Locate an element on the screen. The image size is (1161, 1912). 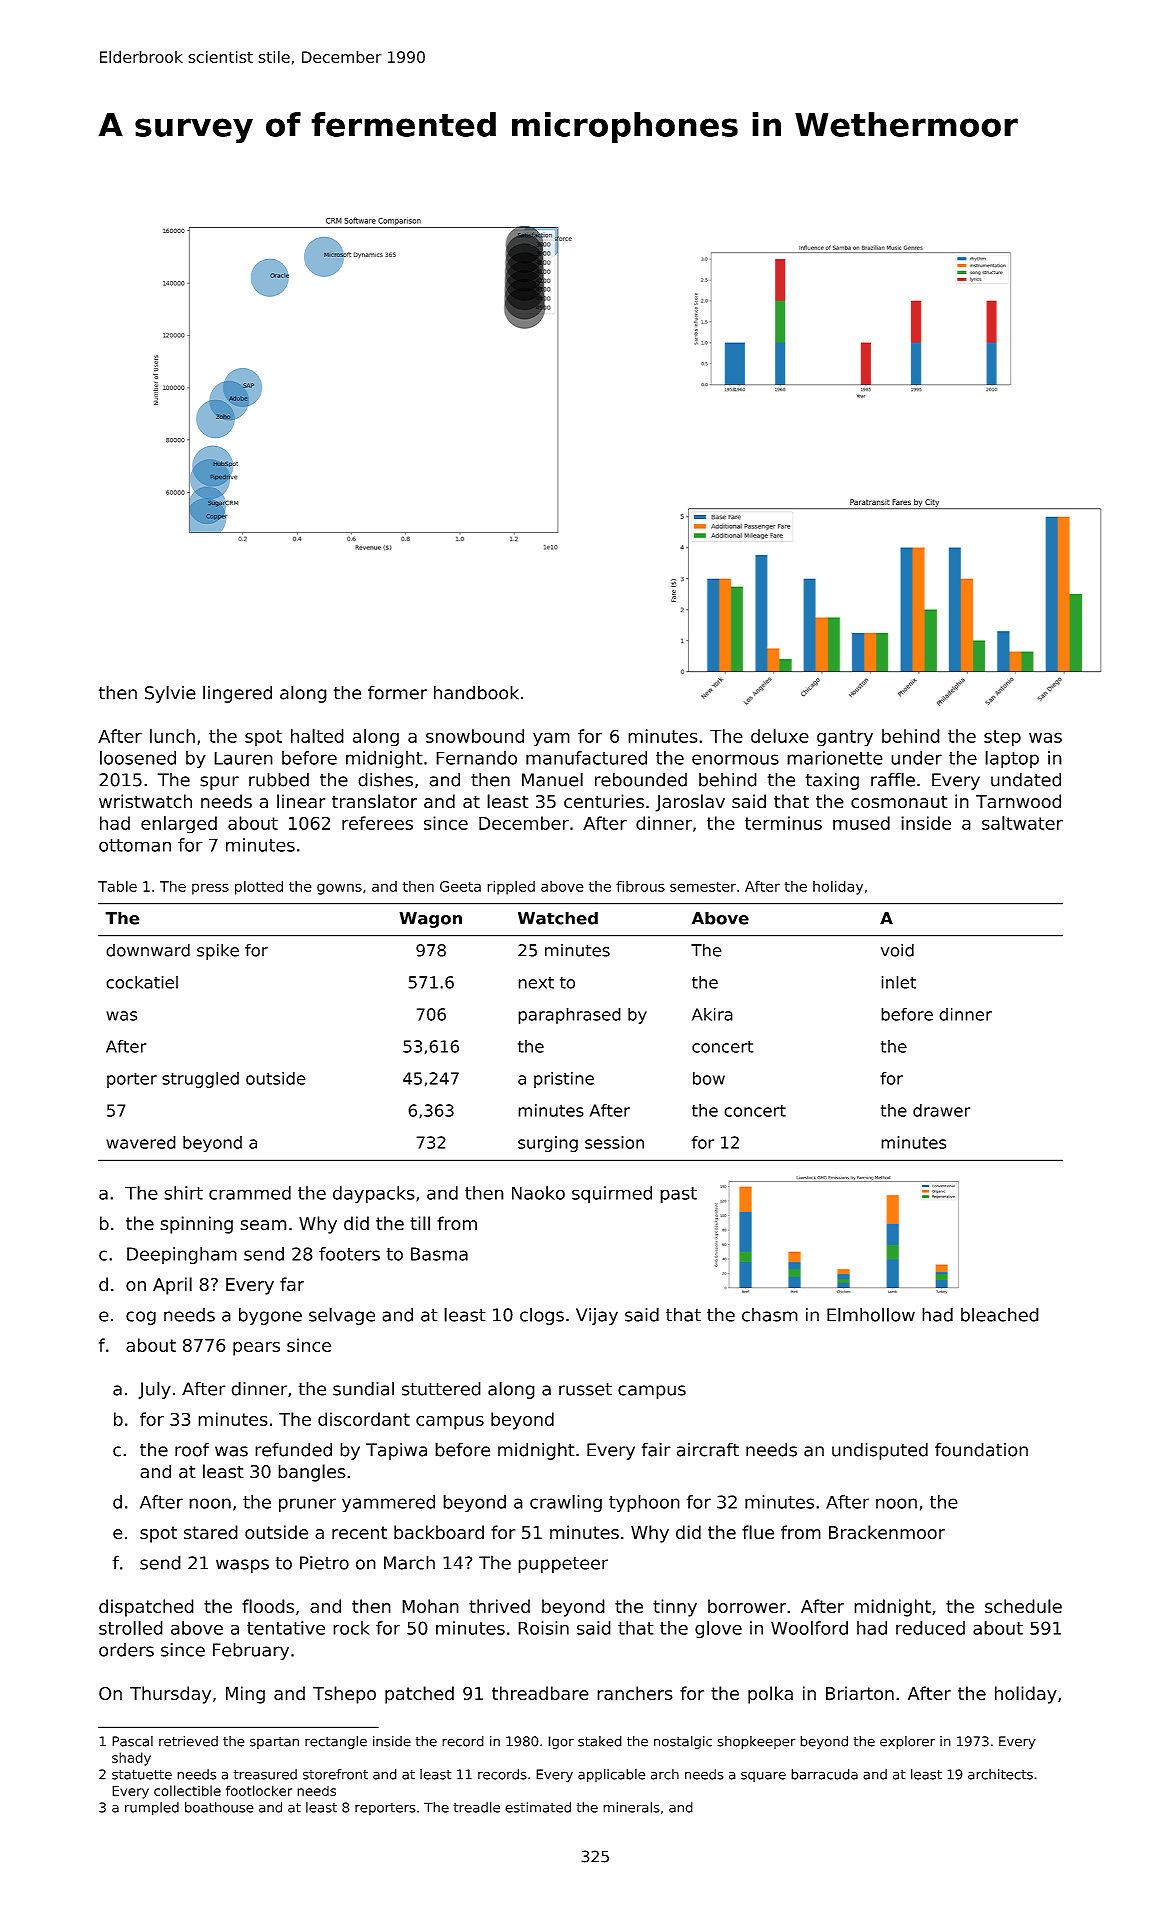
foundation is located at coordinates (981, 1449).
